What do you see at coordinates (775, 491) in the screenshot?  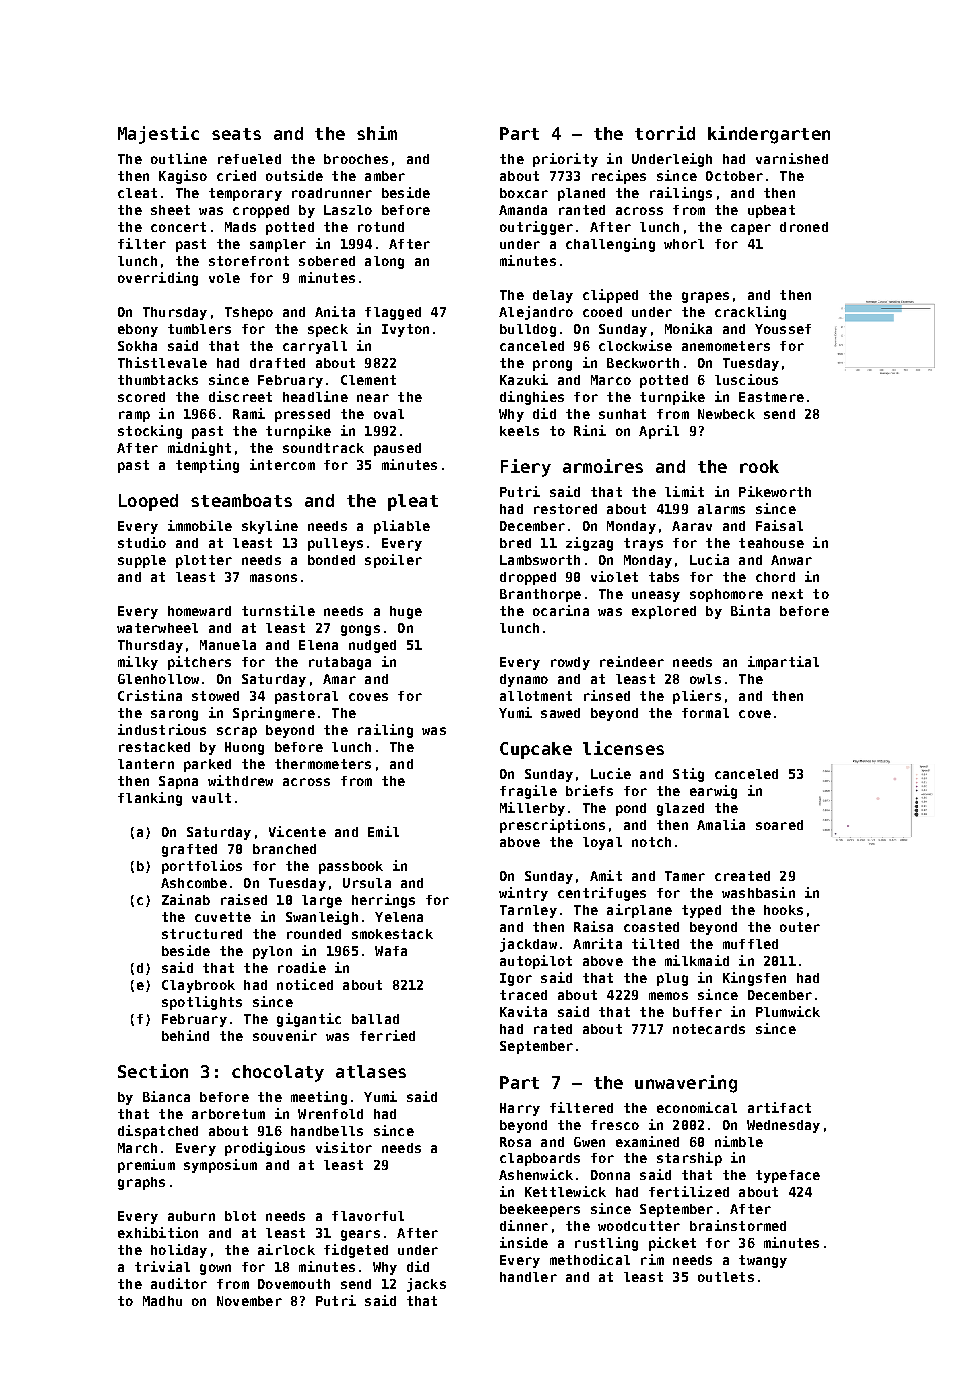 I see `Pikeworth` at bounding box center [775, 491].
